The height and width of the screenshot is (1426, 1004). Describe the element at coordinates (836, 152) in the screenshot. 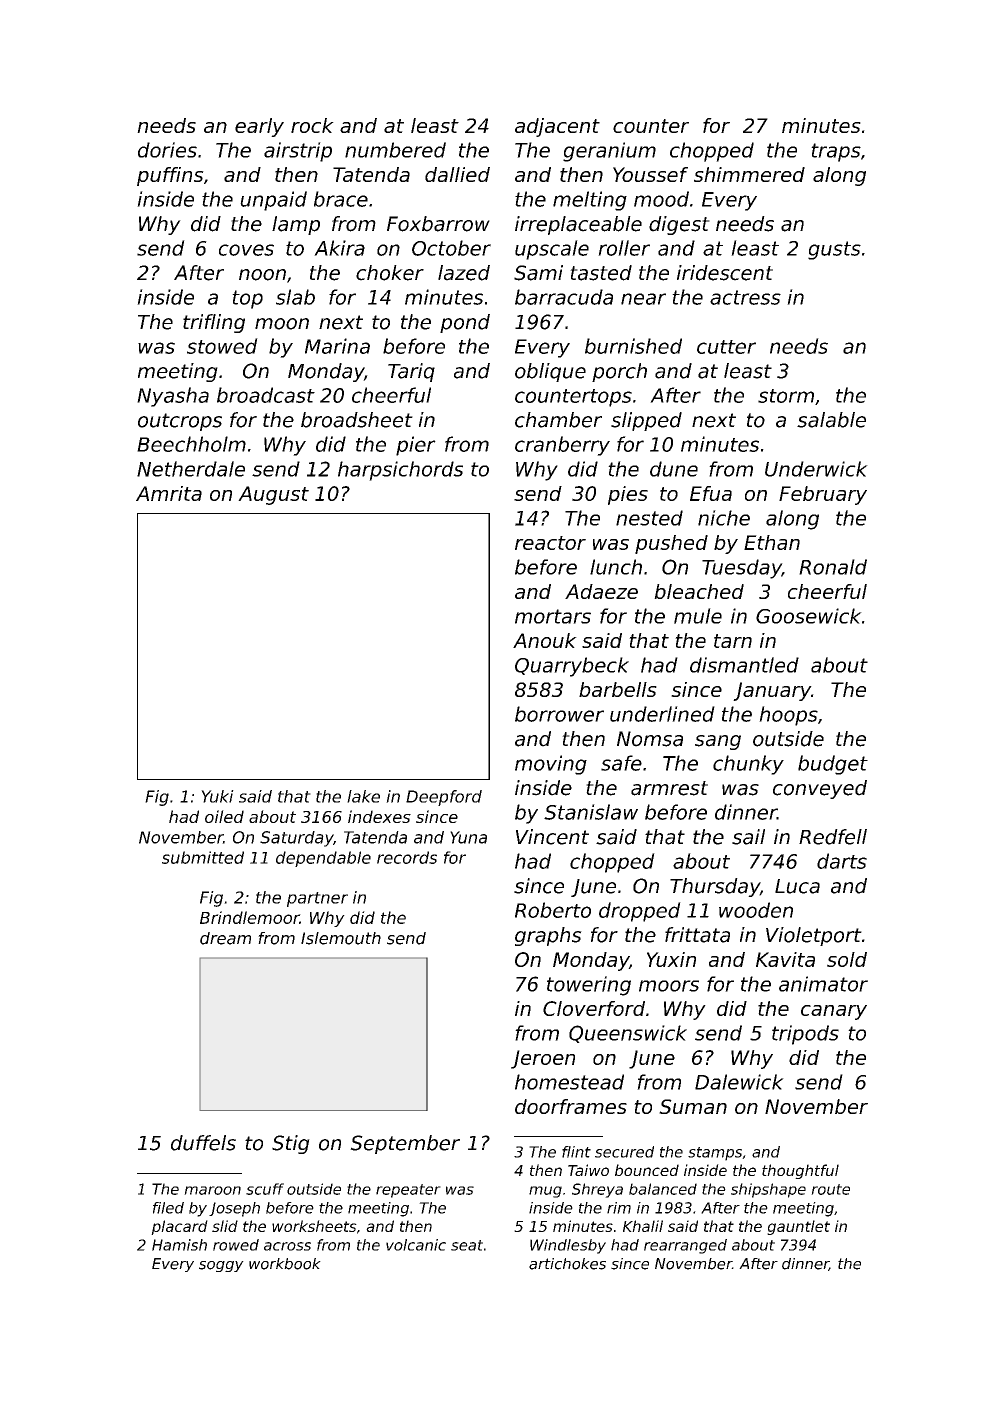

I see `traps` at that location.
